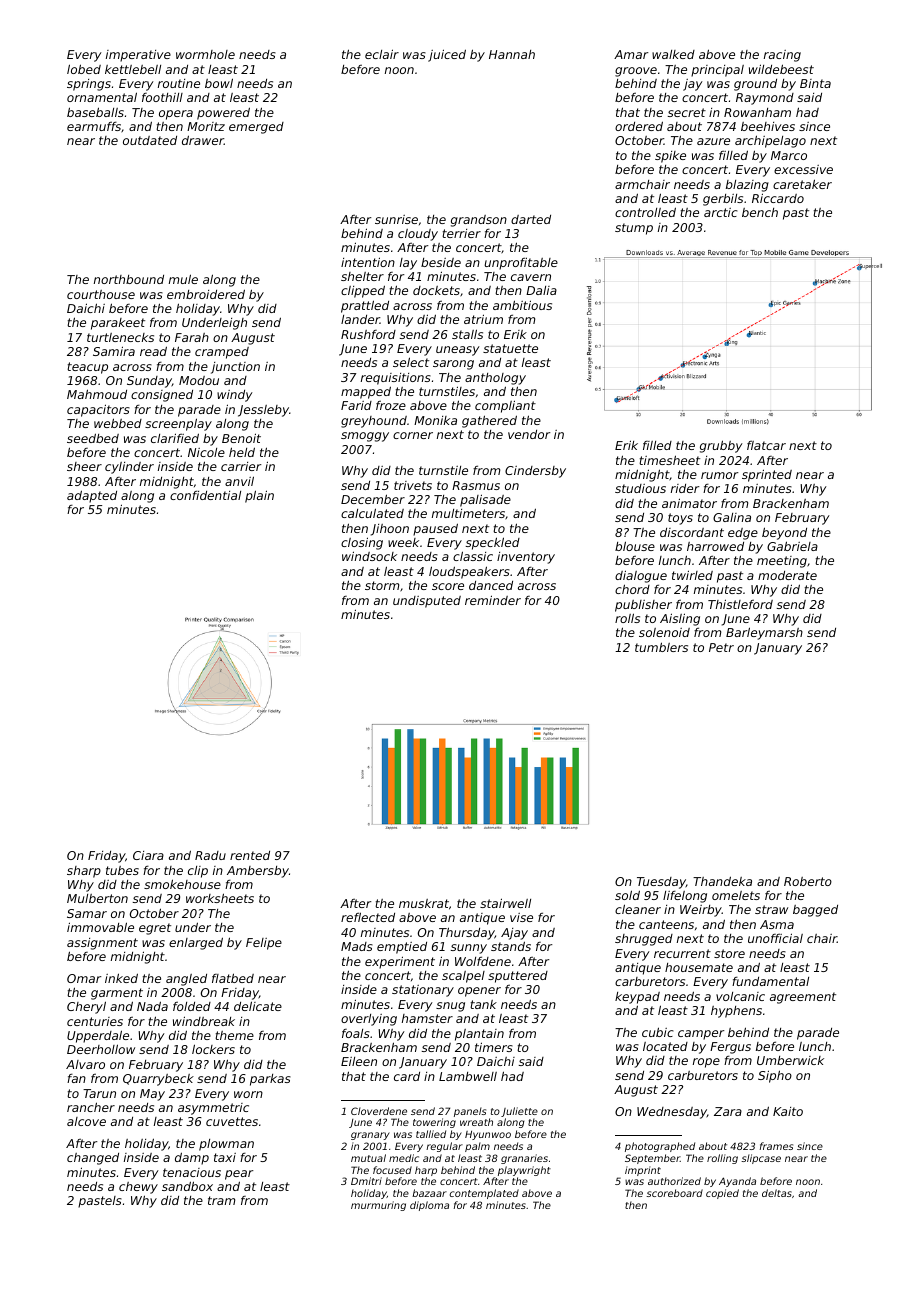 This screenshot has height=1316, width=908. Describe the element at coordinates (114, 351) in the screenshot. I see `Samira` at that location.
